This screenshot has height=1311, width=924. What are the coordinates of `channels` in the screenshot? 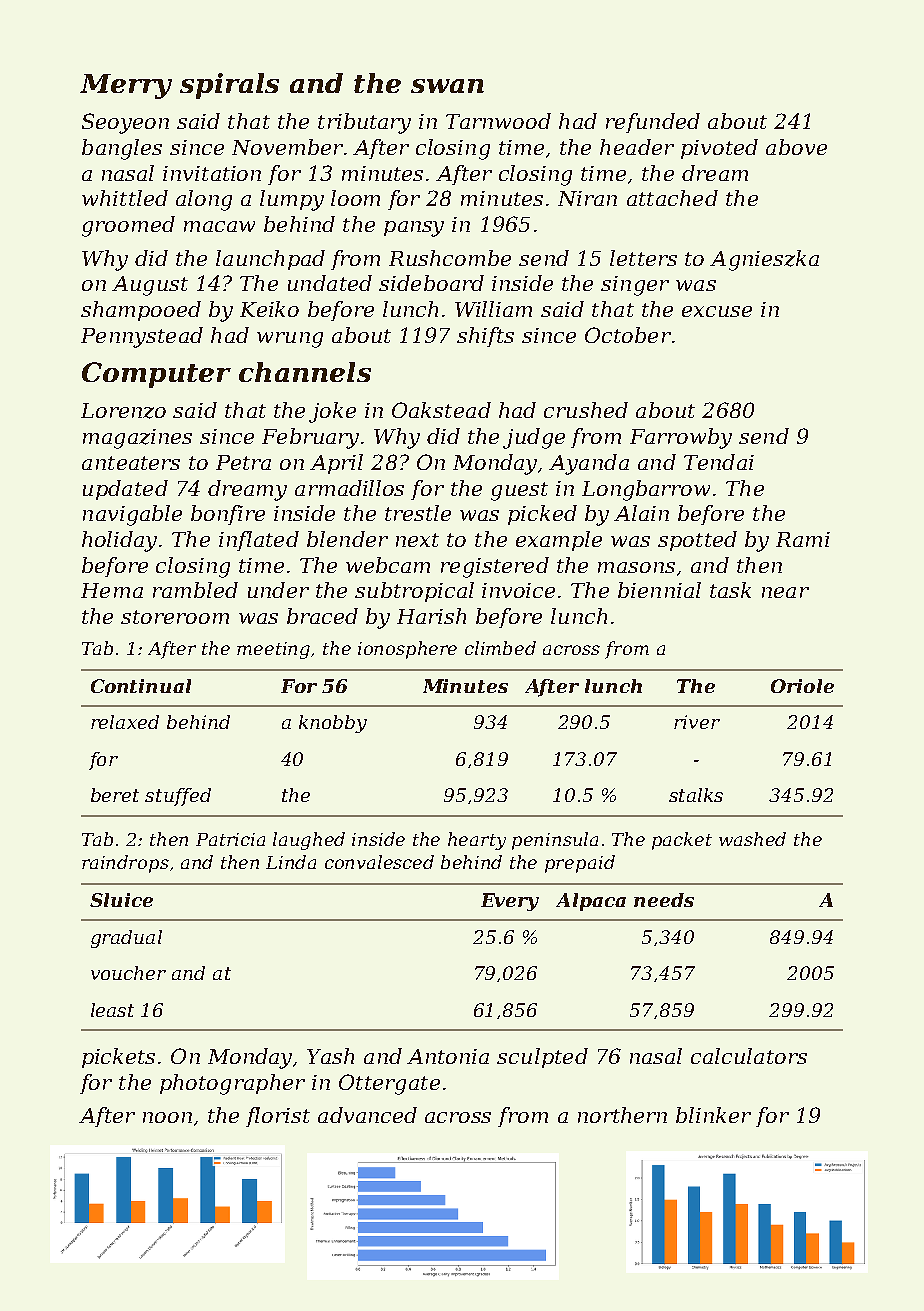 It's located at (305, 372).
